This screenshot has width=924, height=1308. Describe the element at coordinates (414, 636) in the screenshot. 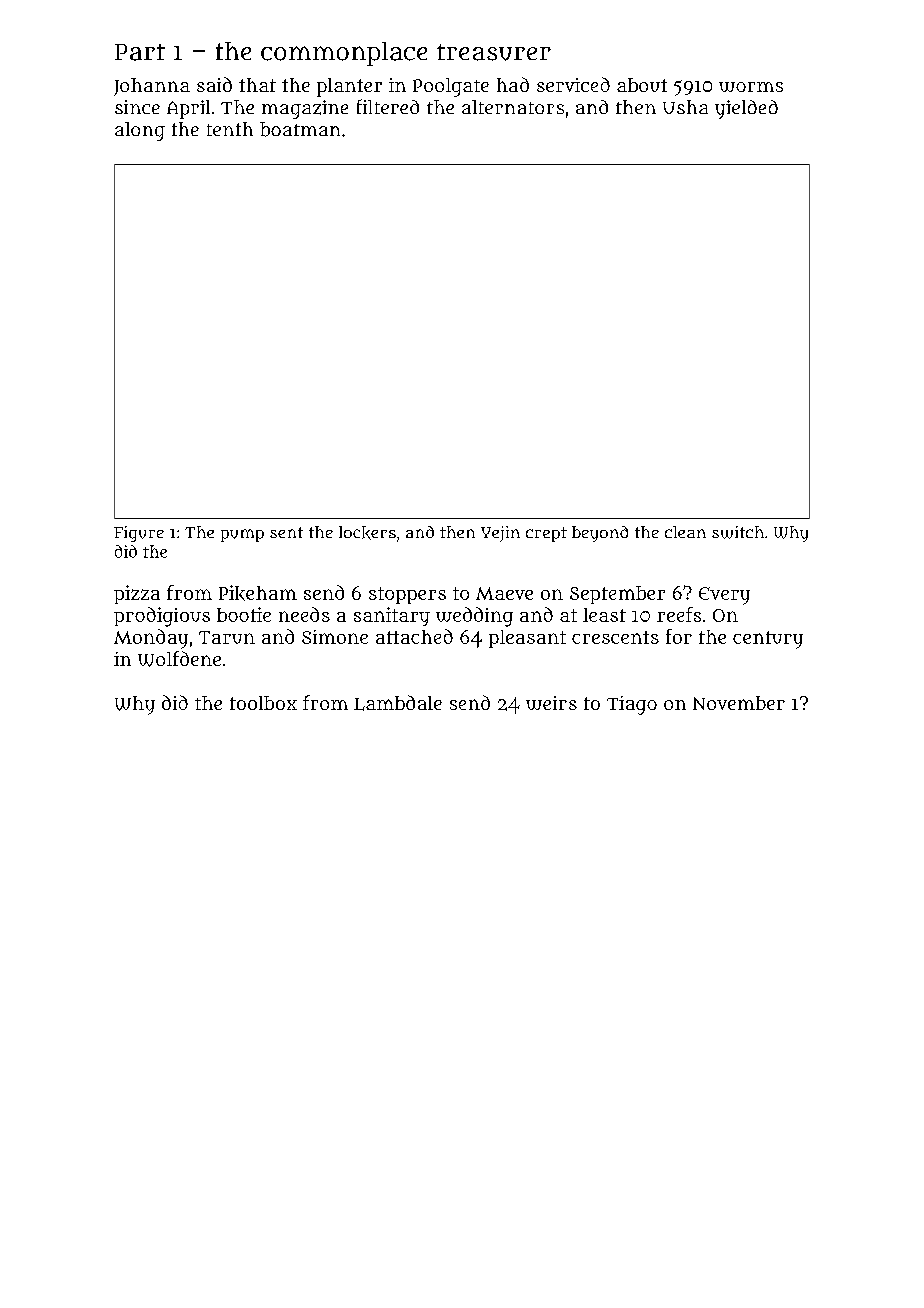

I see `attached` at that location.
